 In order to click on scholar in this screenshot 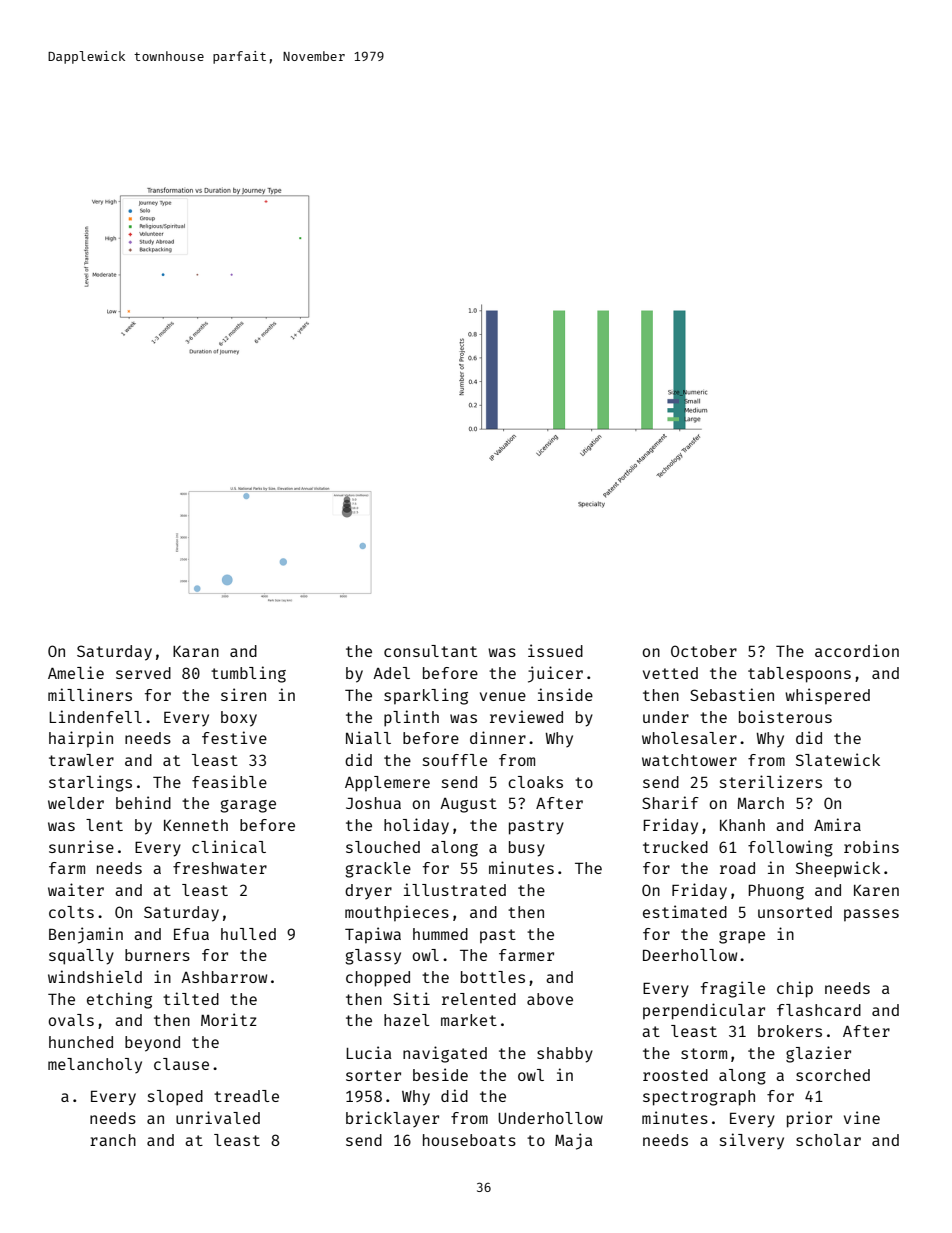, I will do `click(828, 1140)`.
